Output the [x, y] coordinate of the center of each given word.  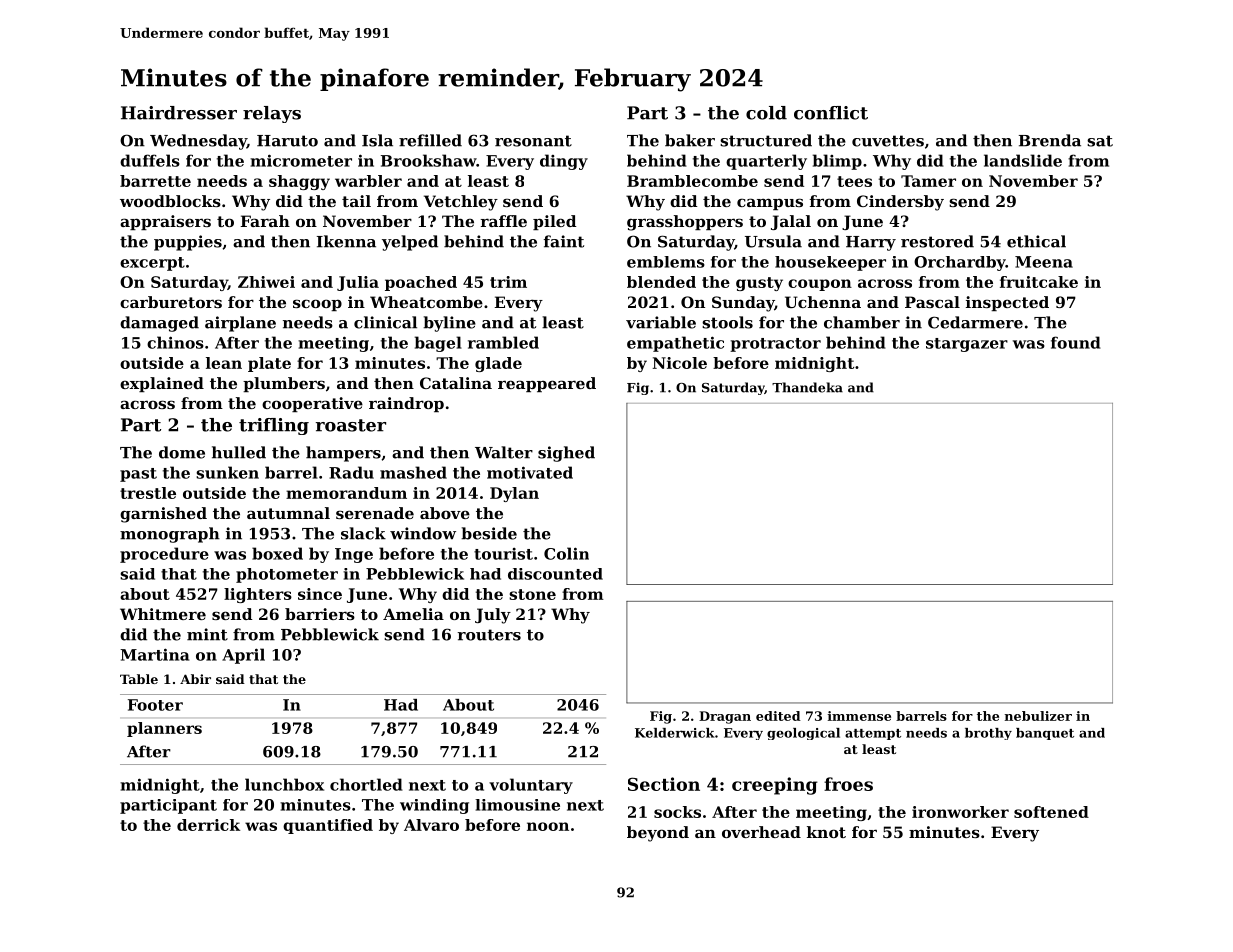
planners [164, 729]
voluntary [531, 786]
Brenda [1050, 140]
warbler [368, 181]
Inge [354, 555]
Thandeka [807, 387]
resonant [533, 141]
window [423, 533]
